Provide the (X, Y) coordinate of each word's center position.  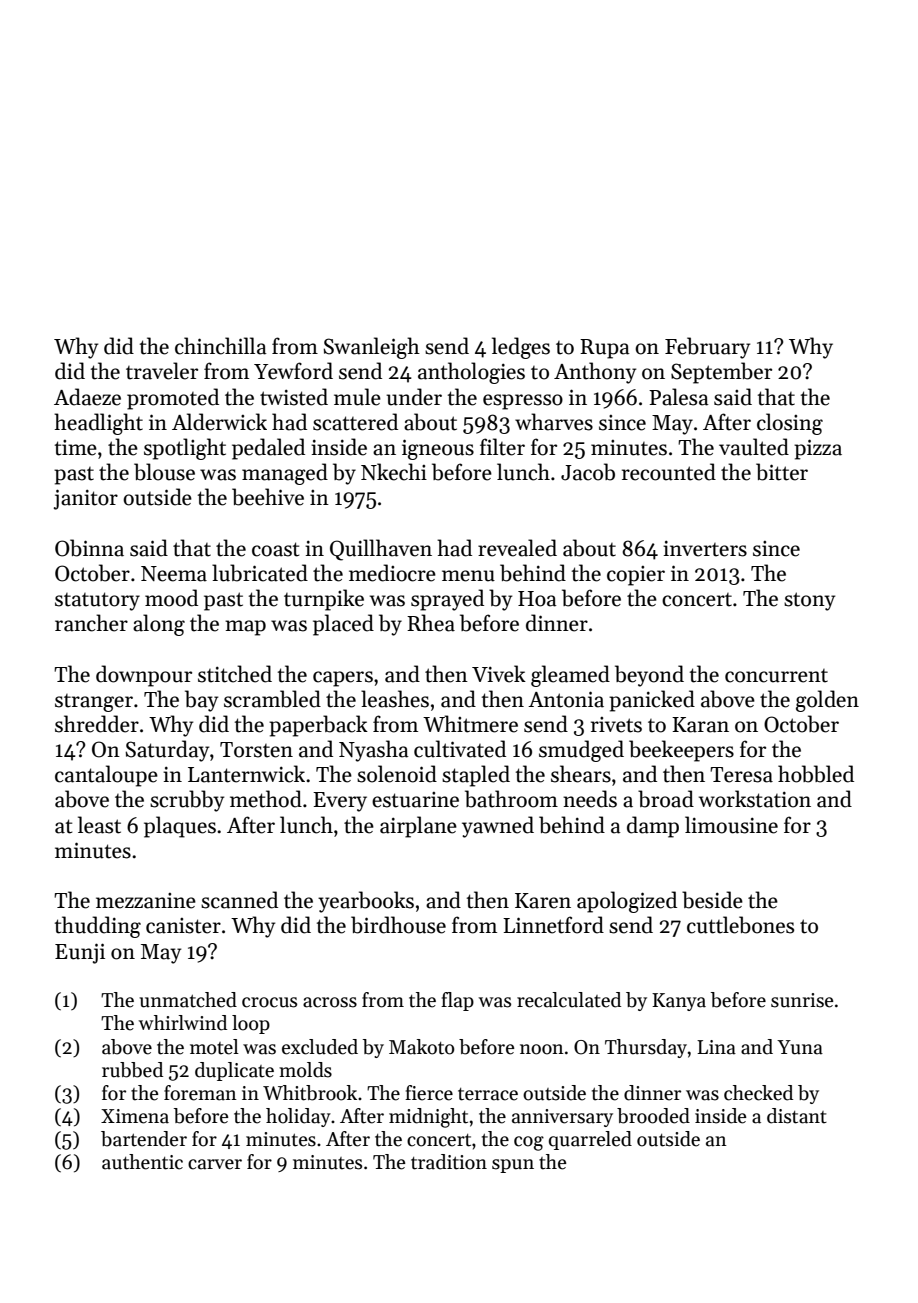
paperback (318, 726)
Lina (716, 1047)
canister (183, 926)
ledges (521, 348)
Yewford (293, 371)
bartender (144, 1139)
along (159, 625)
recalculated (569, 1000)
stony (809, 601)
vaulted (754, 447)
